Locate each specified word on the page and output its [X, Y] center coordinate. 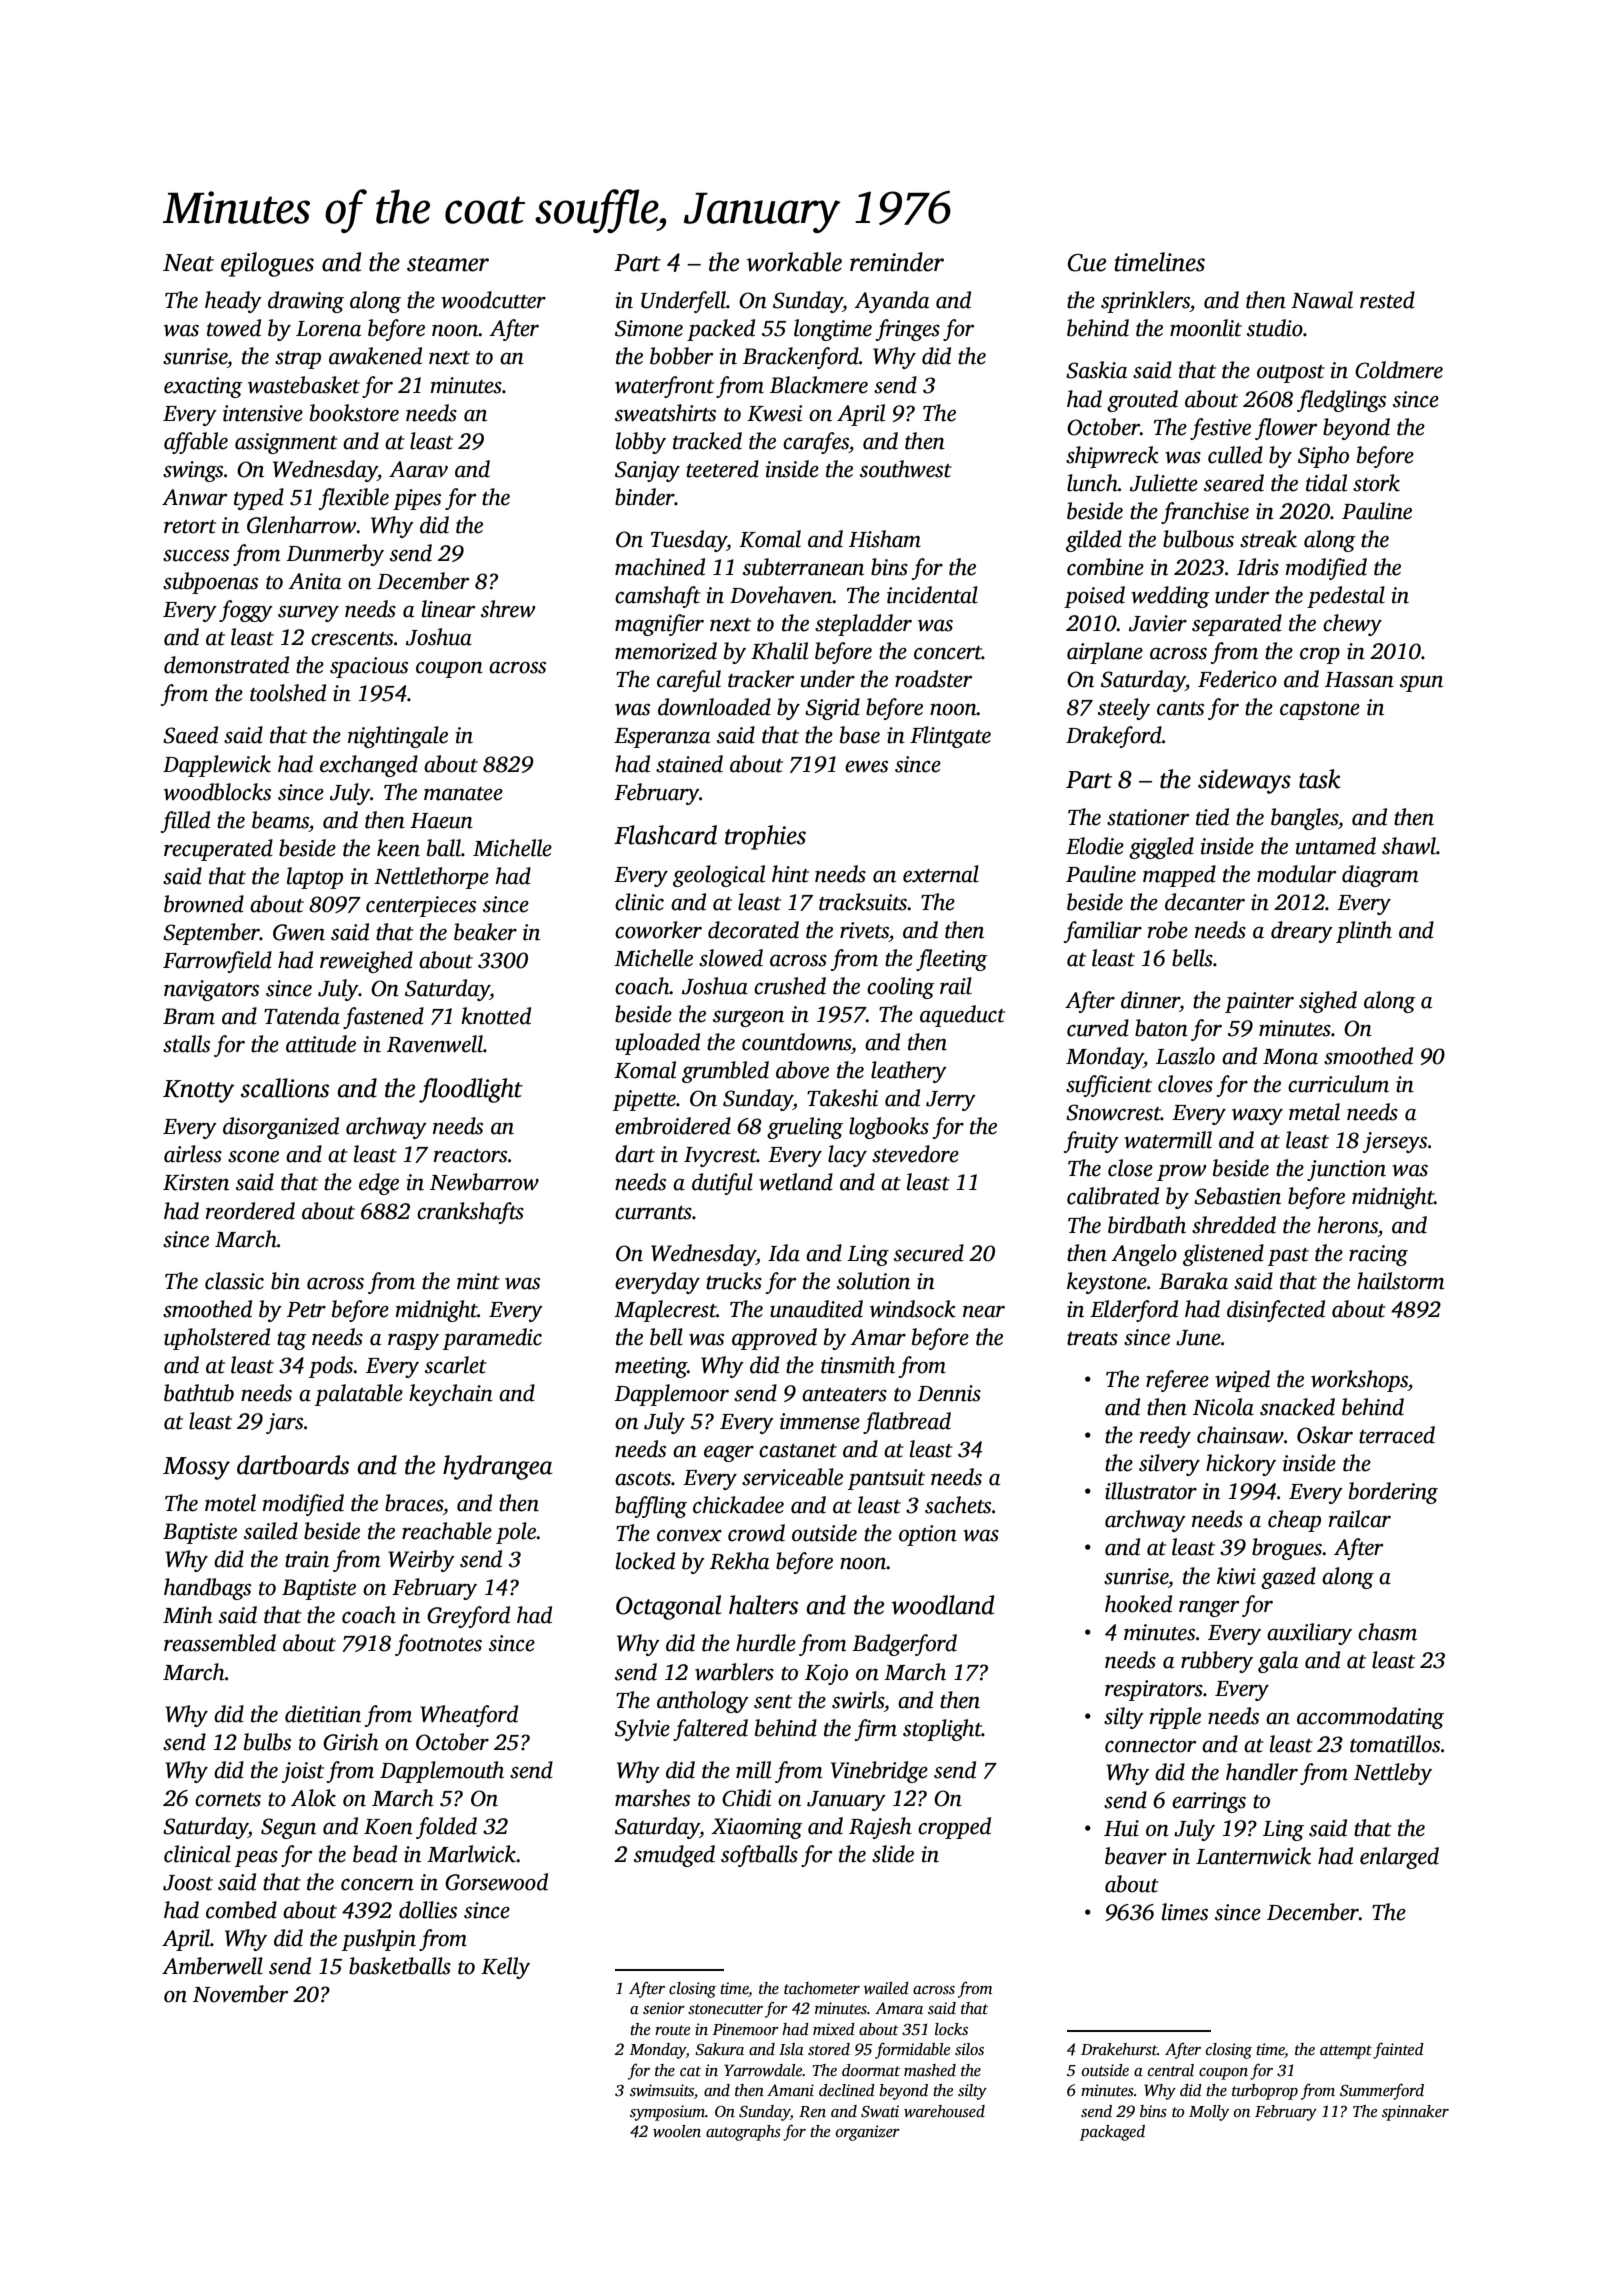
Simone [649, 328]
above [802, 1070]
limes [1185, 1912]
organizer [868, 2133]
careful [689, 681]
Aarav [418, 469]
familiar [1103, 932]
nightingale [398, 737]
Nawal [1322, 300]
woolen [677, 2131]
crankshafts [470, 1213]
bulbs [267, 1742]
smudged [674, 1856]
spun [1421, 684]
